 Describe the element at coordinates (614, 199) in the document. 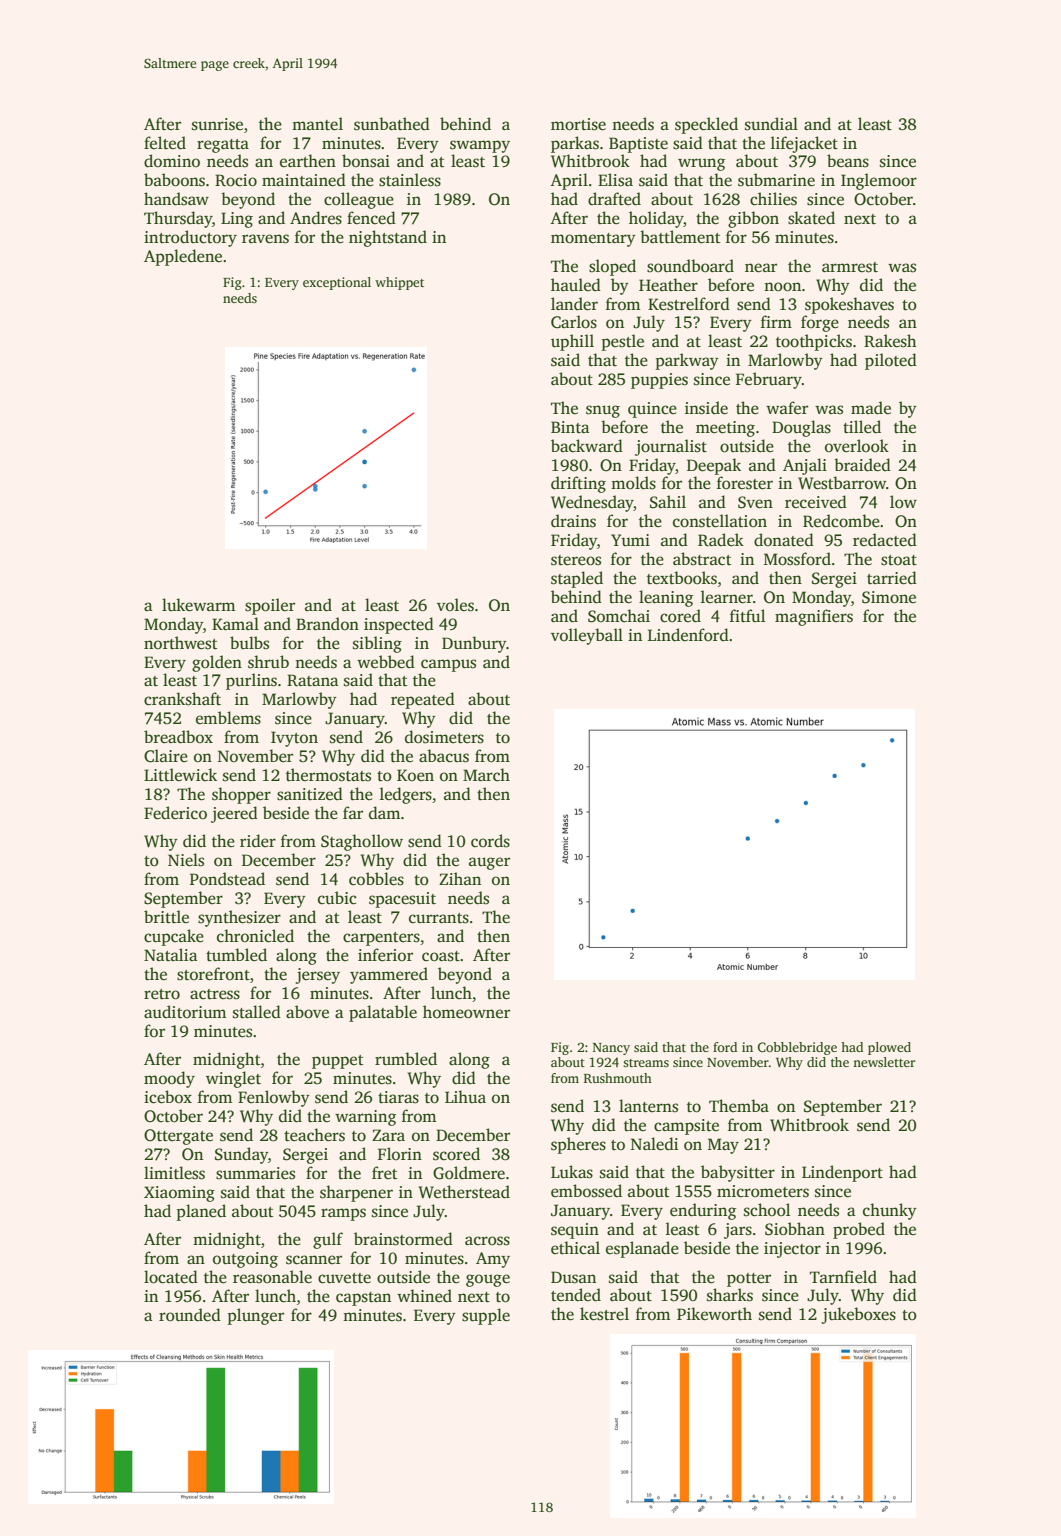

I see `drafted` at that location.
